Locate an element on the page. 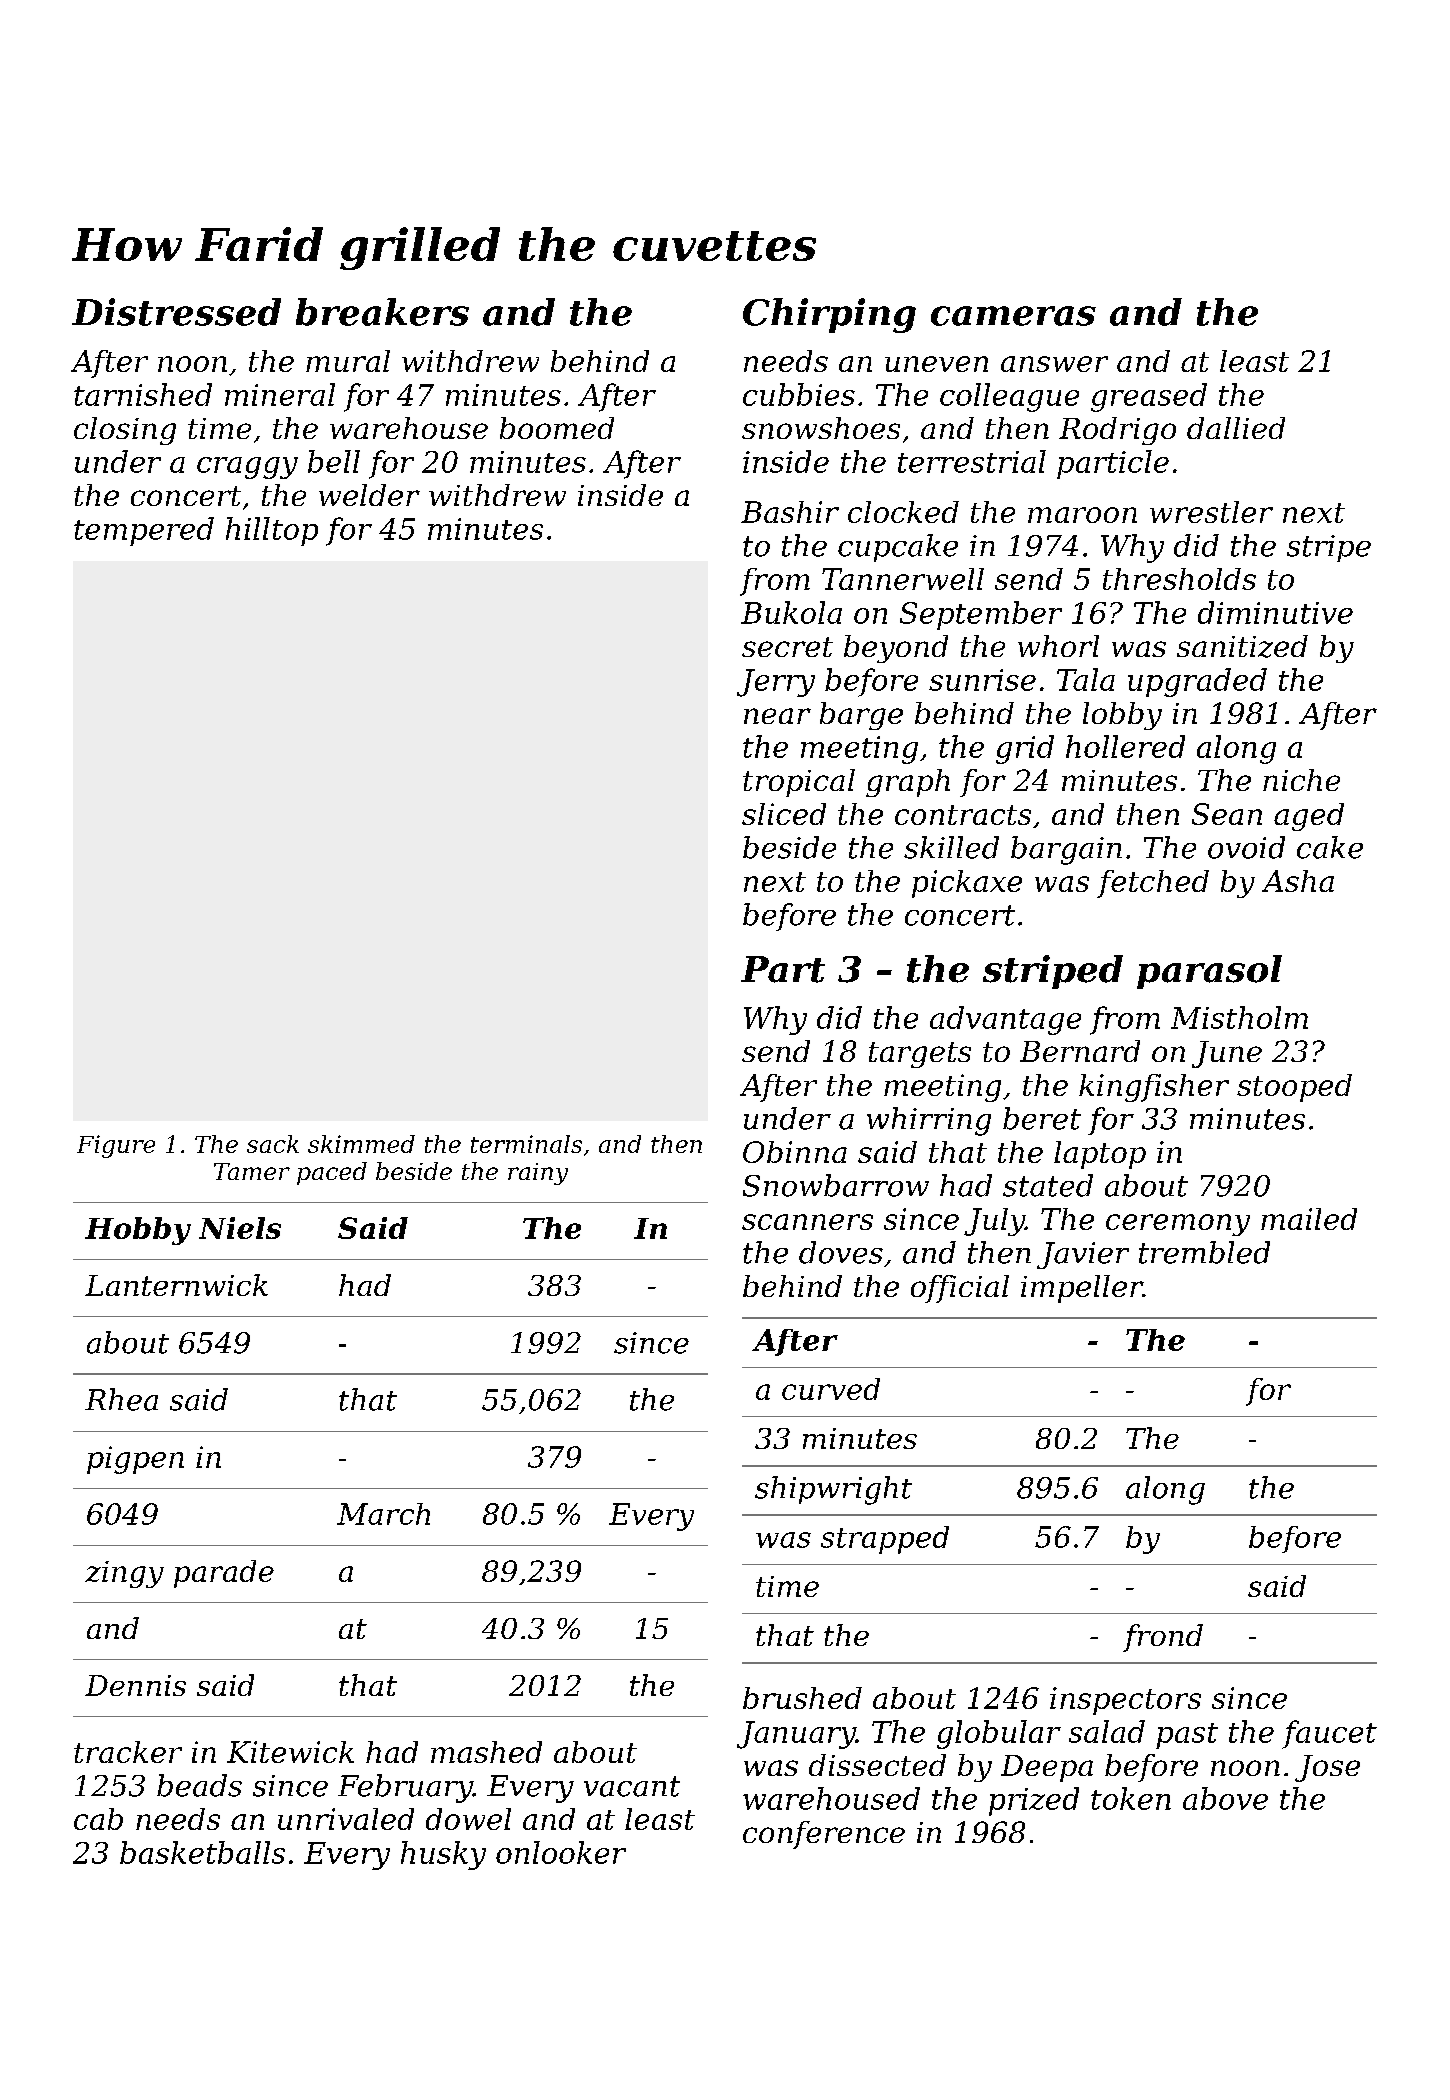  prized is located at coordinates (1034, 1801).
